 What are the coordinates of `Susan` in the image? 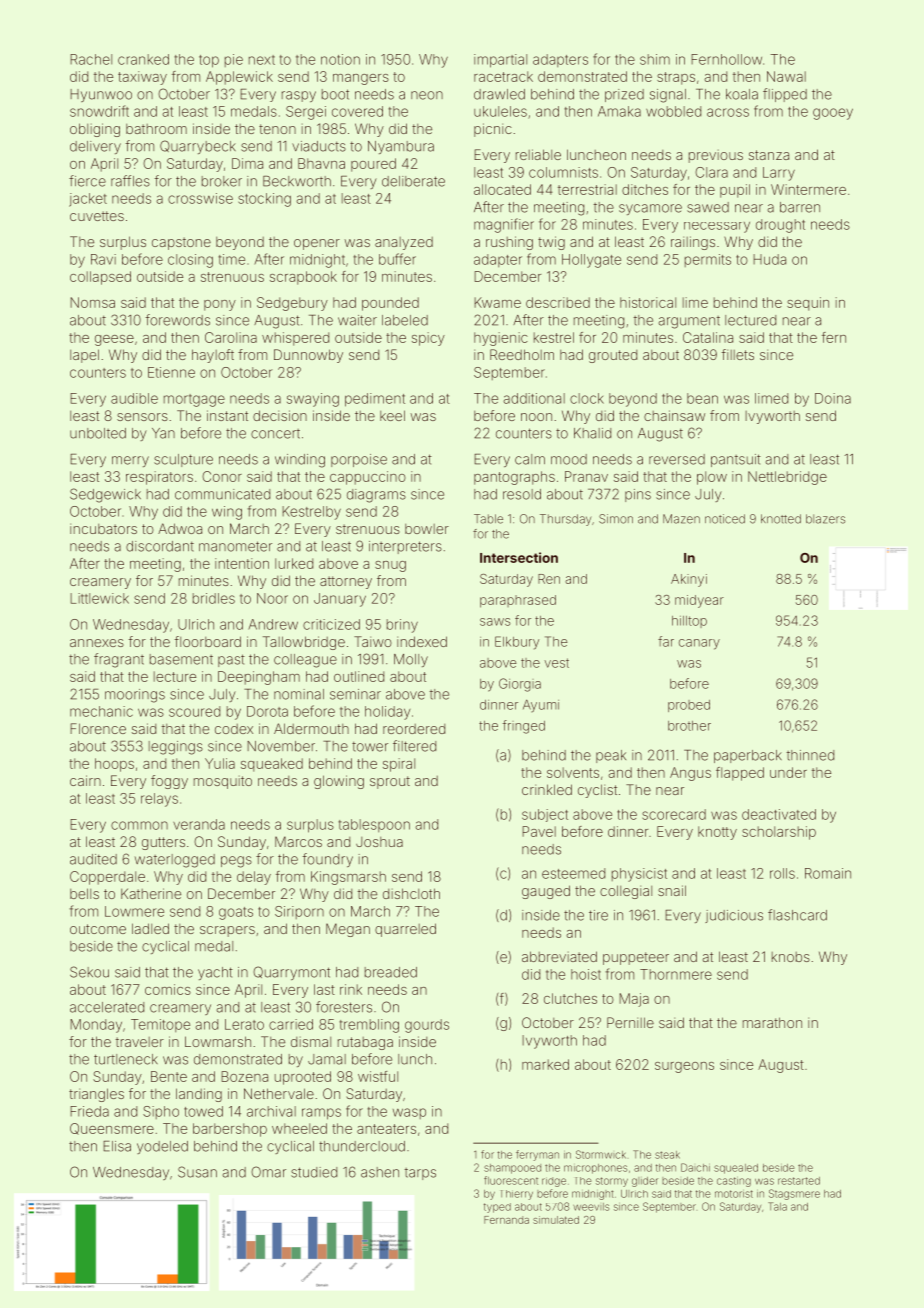 It's located at (197, 1172).
